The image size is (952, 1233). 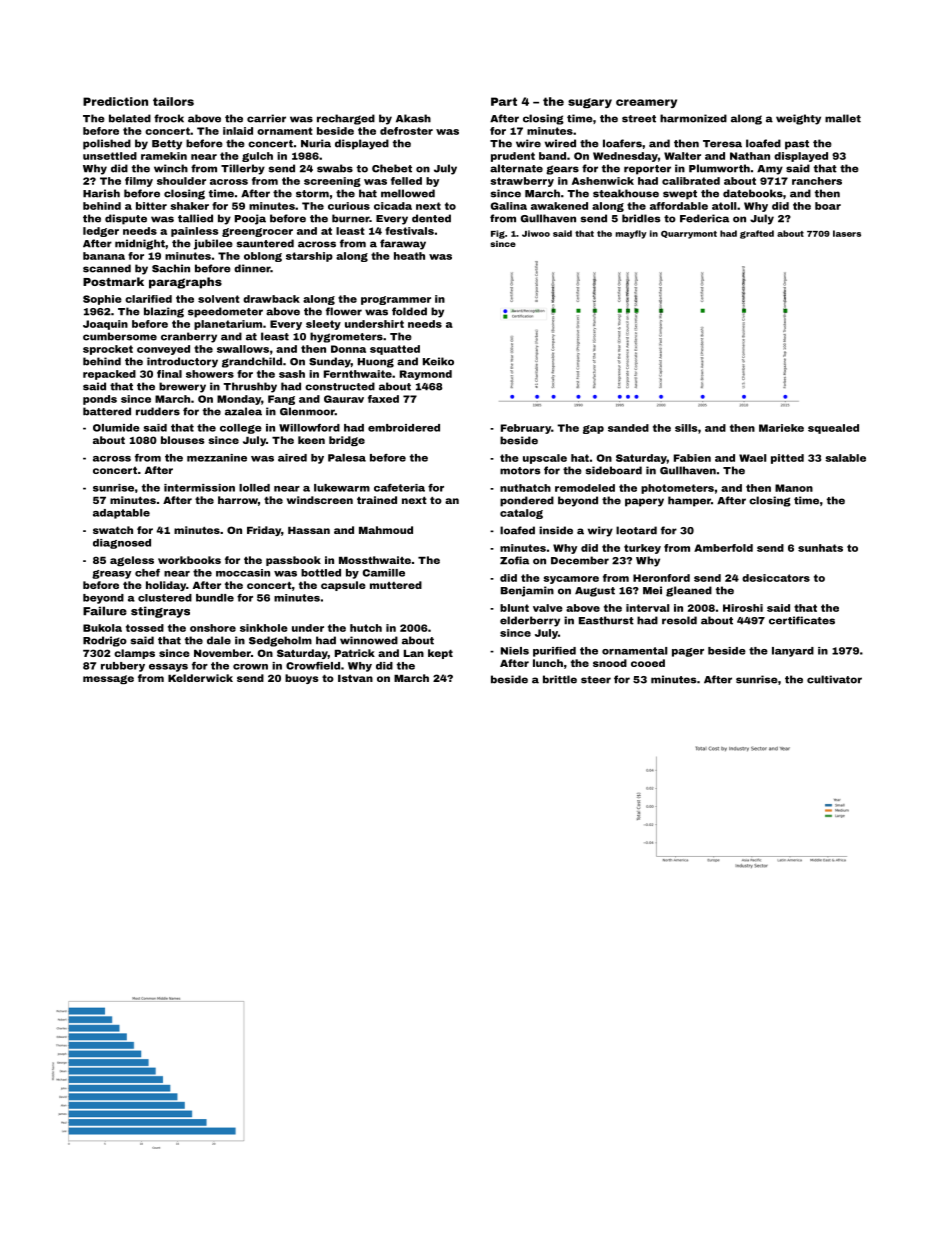 What do you see at coordinates (123, 667) in the screenshot?
I see `rubbery` at bounding box center [123, 667].
